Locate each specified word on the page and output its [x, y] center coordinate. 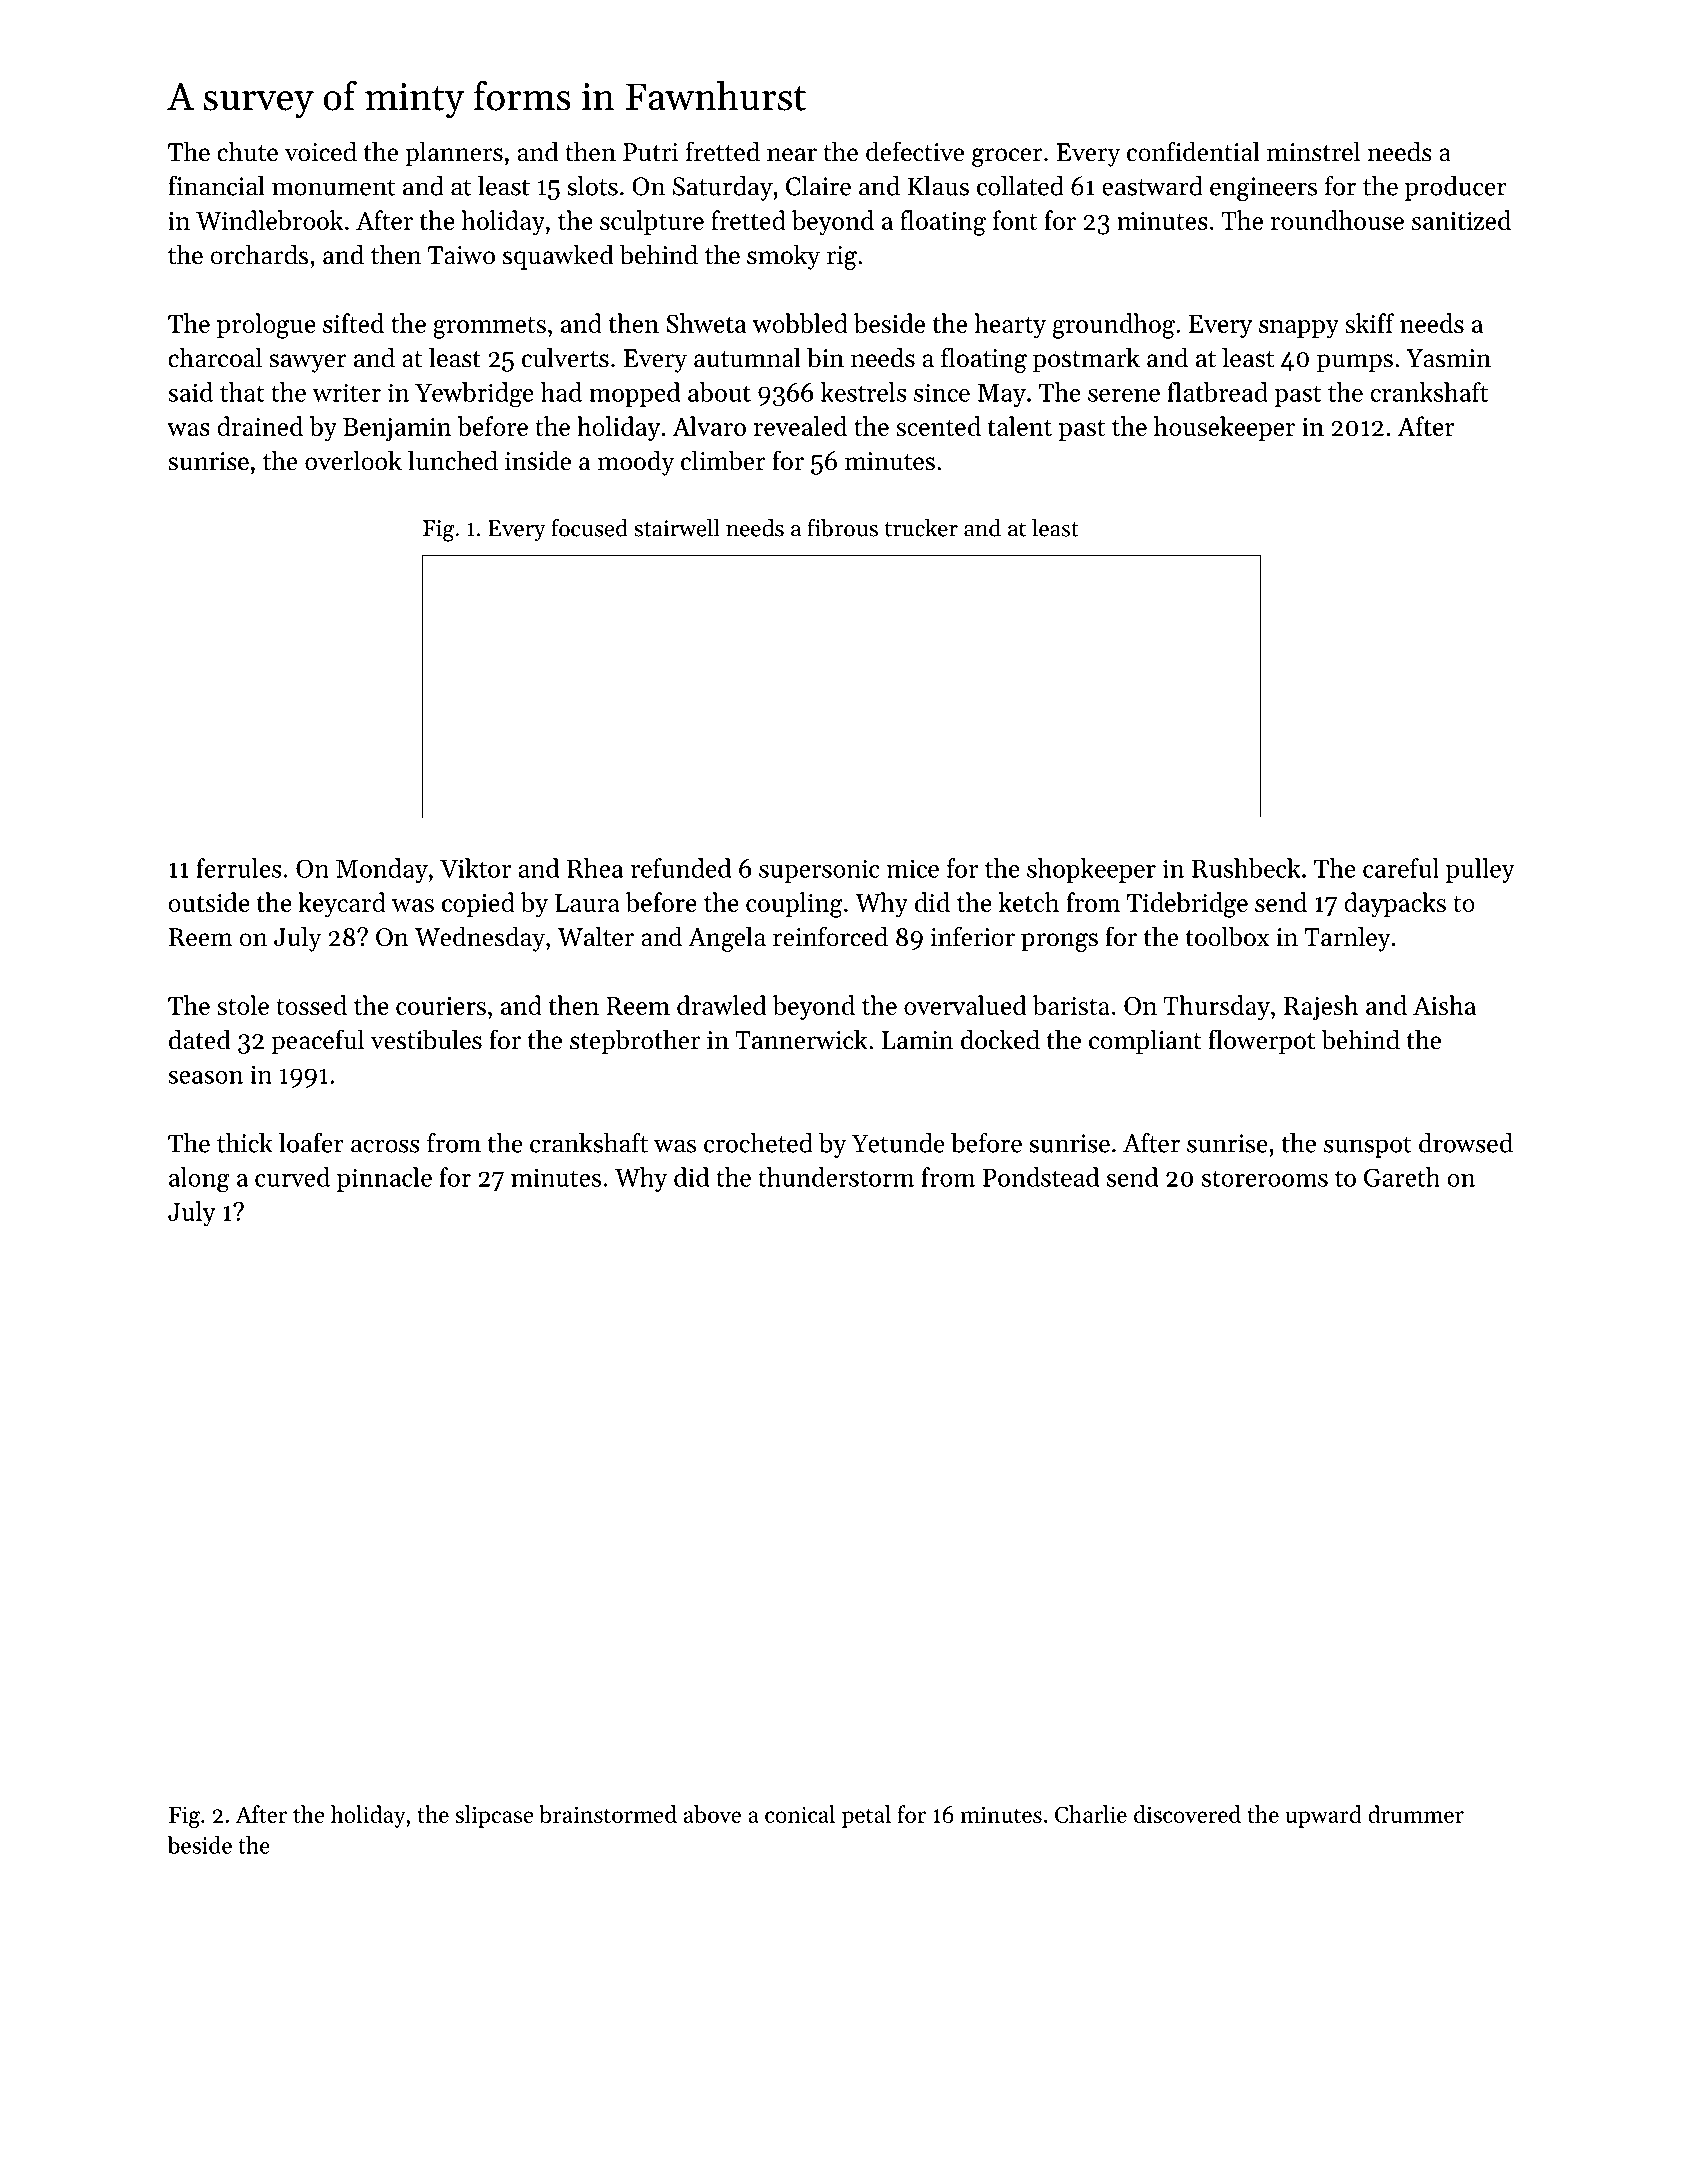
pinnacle [384, 1179]
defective [915, 151]
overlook [353, 460]
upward [1323, 1816]
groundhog [1114, 326]
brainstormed [608, 1814]
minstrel [1313, 151]
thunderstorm [836, 1177]
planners [454, 154]
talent [1020, 426]
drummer [1416, 1814]
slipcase [494, 1816]
